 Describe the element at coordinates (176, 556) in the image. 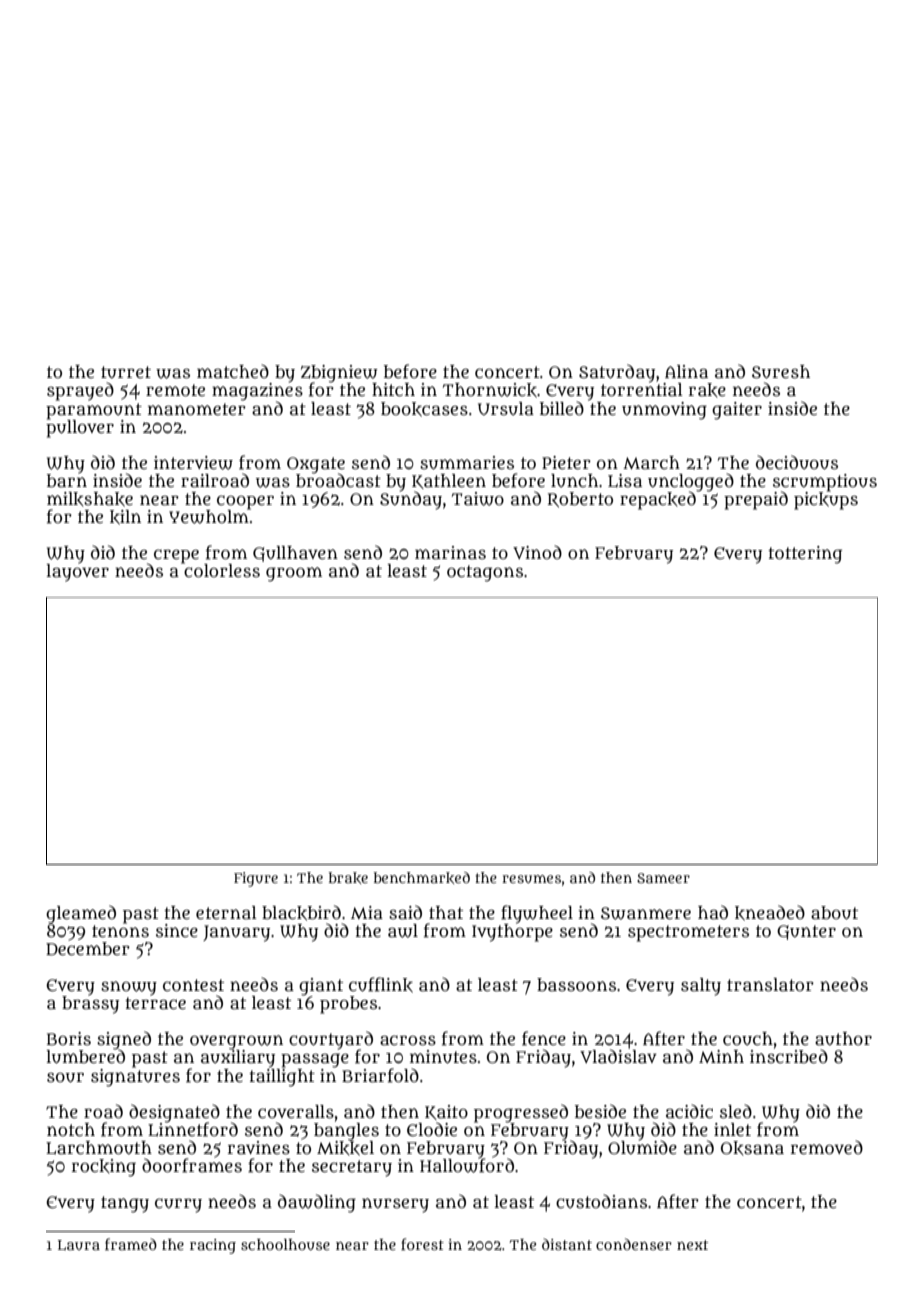

I see `crepe` at that location.
